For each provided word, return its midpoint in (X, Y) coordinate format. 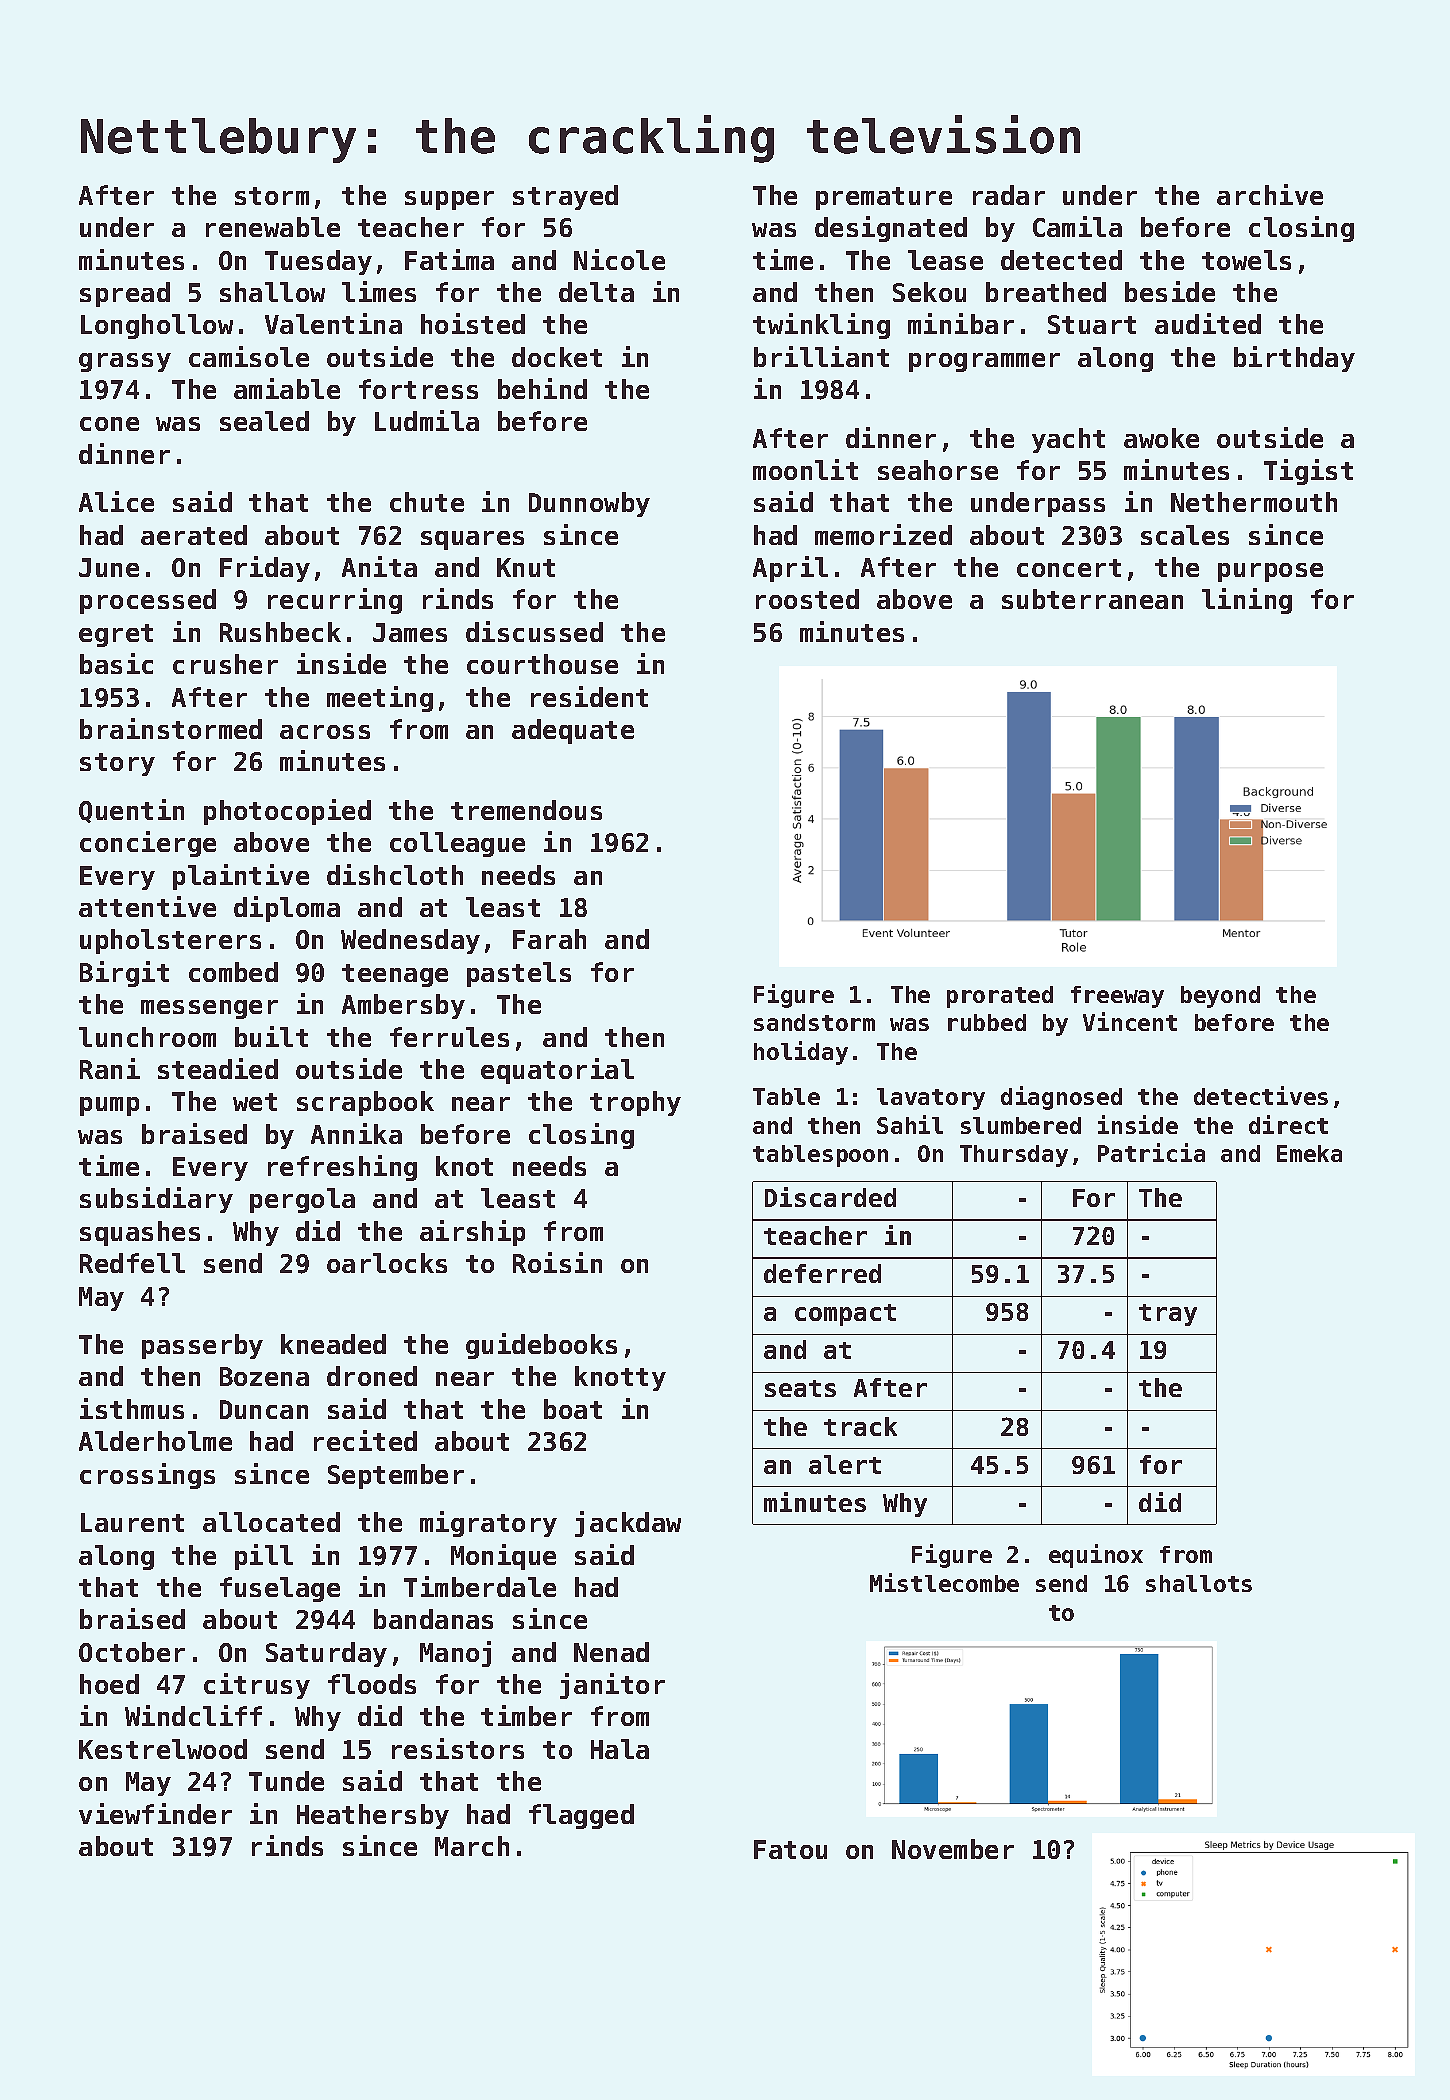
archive (1270, 194)
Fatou (790, 1849)
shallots (1199, 1583)
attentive (147, 906)
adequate (573, 731)
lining (1247, 601)
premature (884, 198)
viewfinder (155, 1813)
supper (449, 200)
